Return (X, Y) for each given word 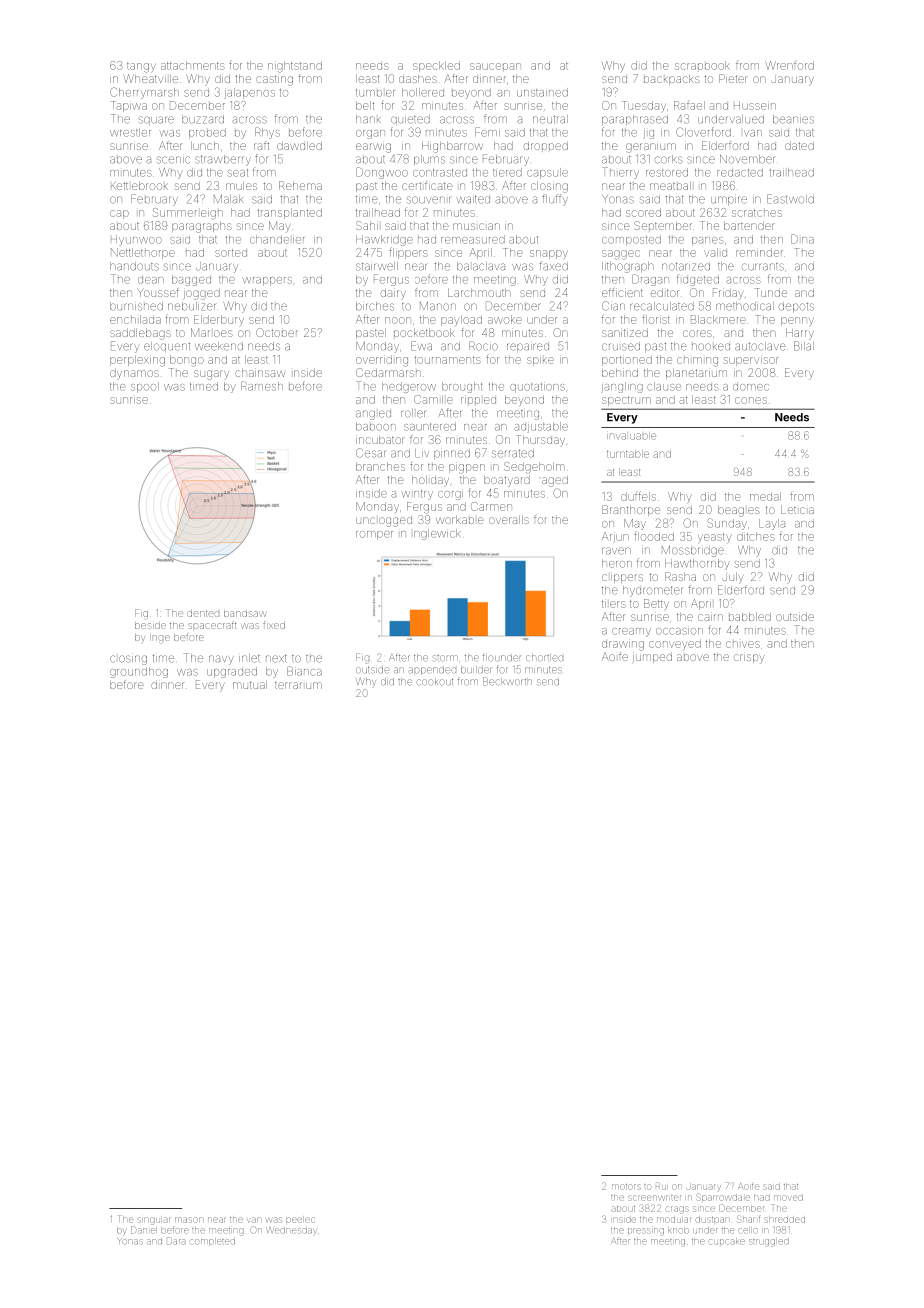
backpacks (672, 80)
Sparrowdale (723, 1198)
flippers (408, 253)
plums (429, 160)
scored (643, 212)
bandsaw (245, 613)
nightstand (295, 67)
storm (445, 658)
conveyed (675, 644)
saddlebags (140, 334)
